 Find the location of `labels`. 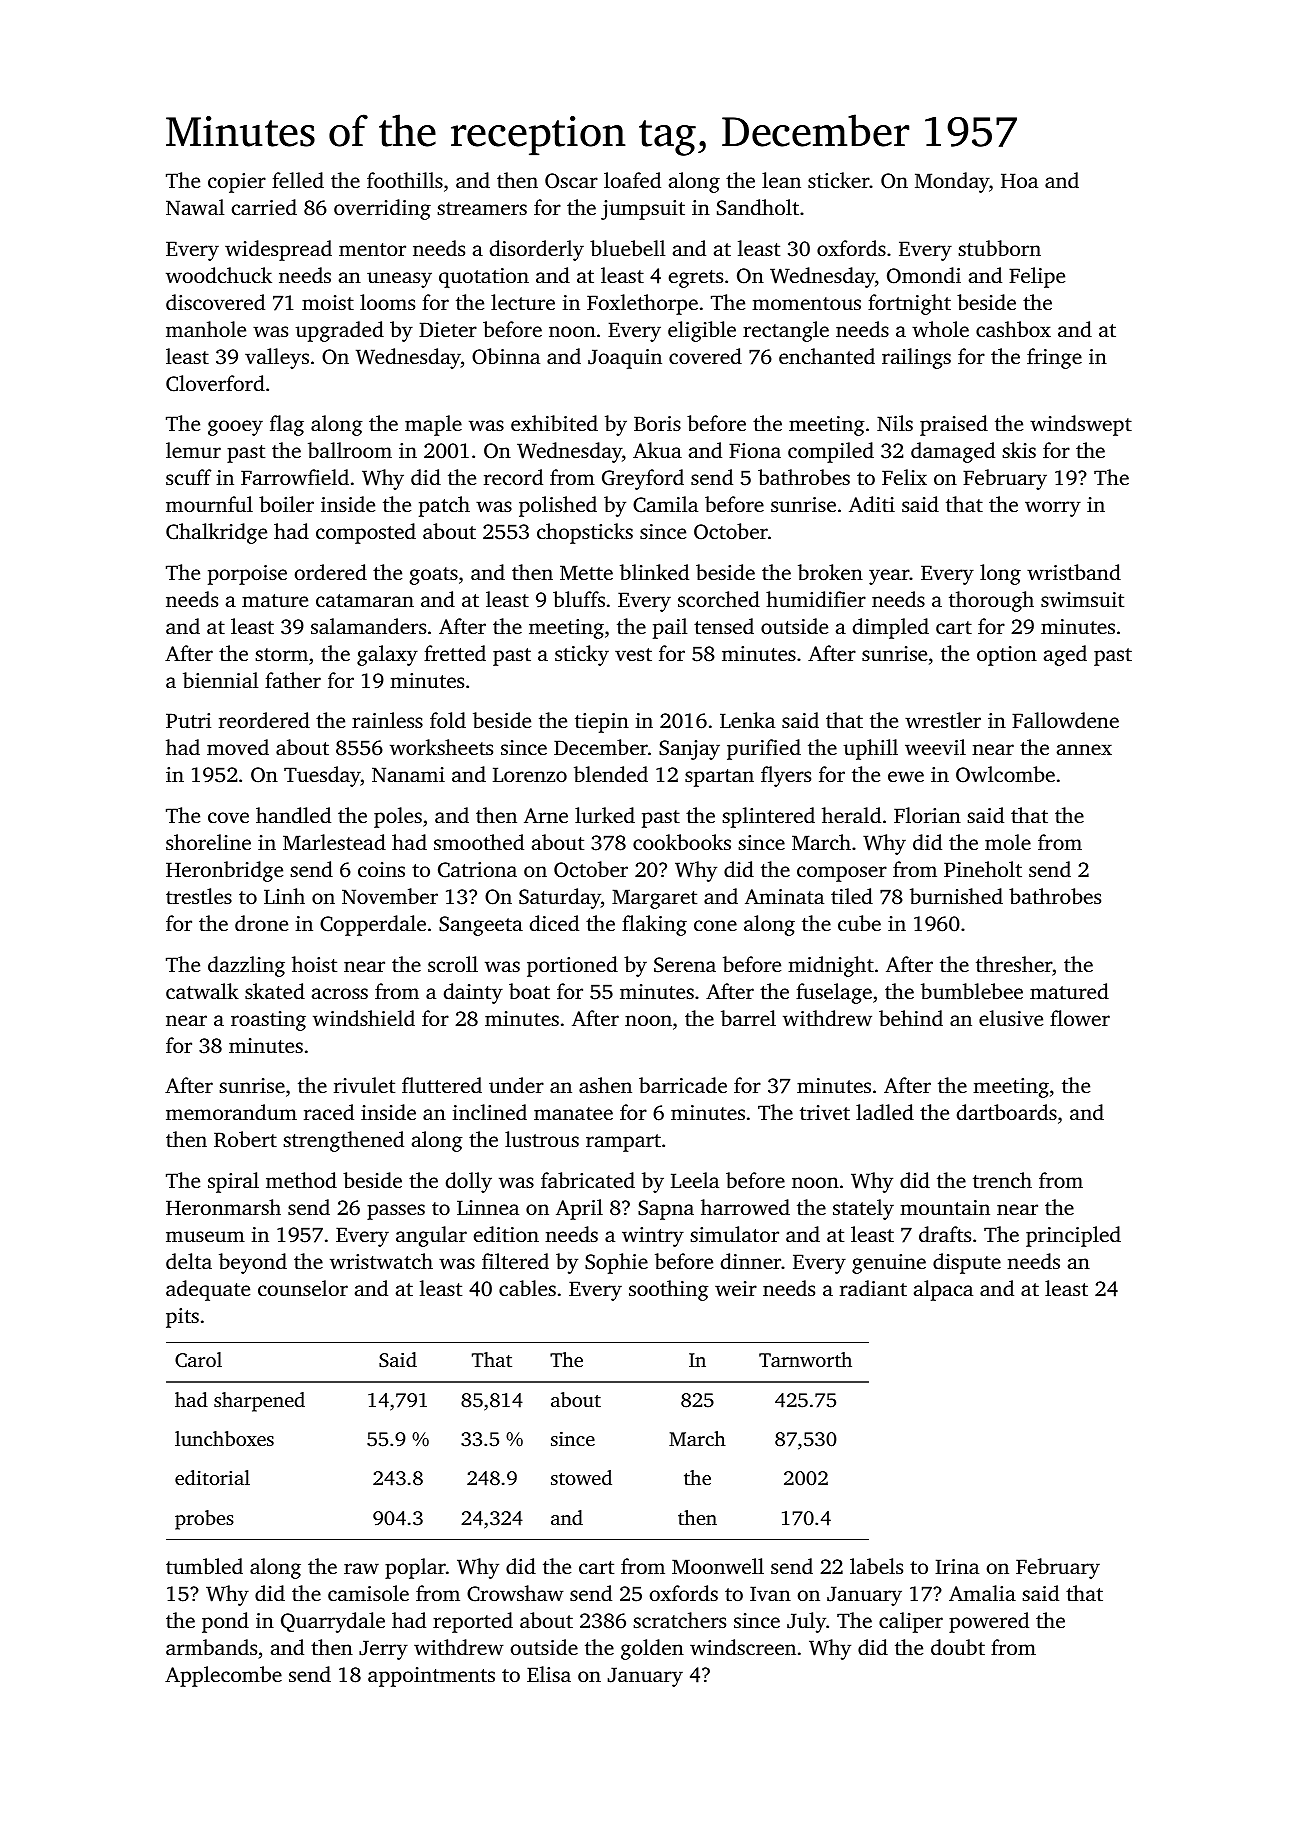

labels is located at coordinates (876, 1566).
